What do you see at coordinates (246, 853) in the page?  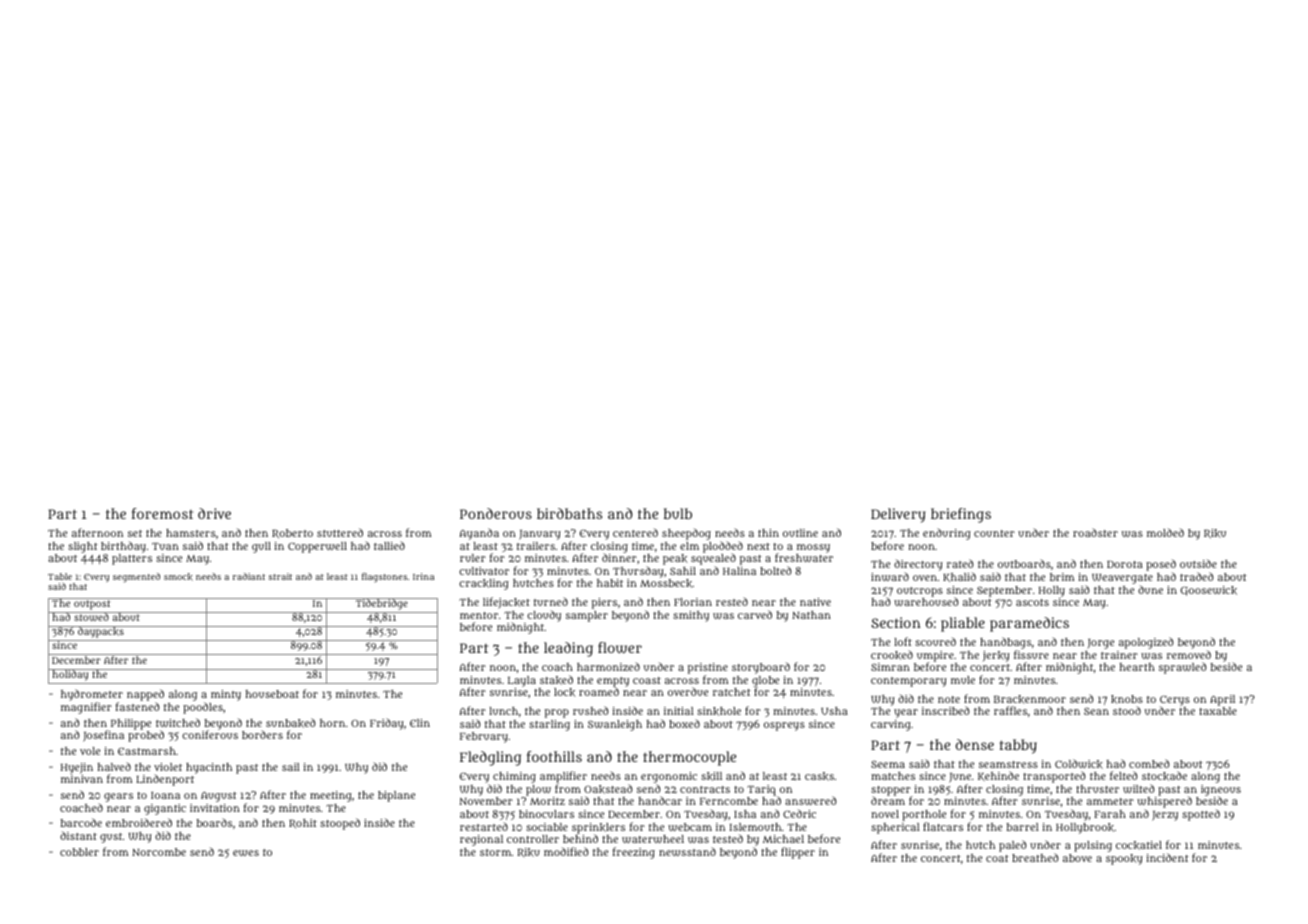 I see `ewes` at bounding box center [246, 853].
